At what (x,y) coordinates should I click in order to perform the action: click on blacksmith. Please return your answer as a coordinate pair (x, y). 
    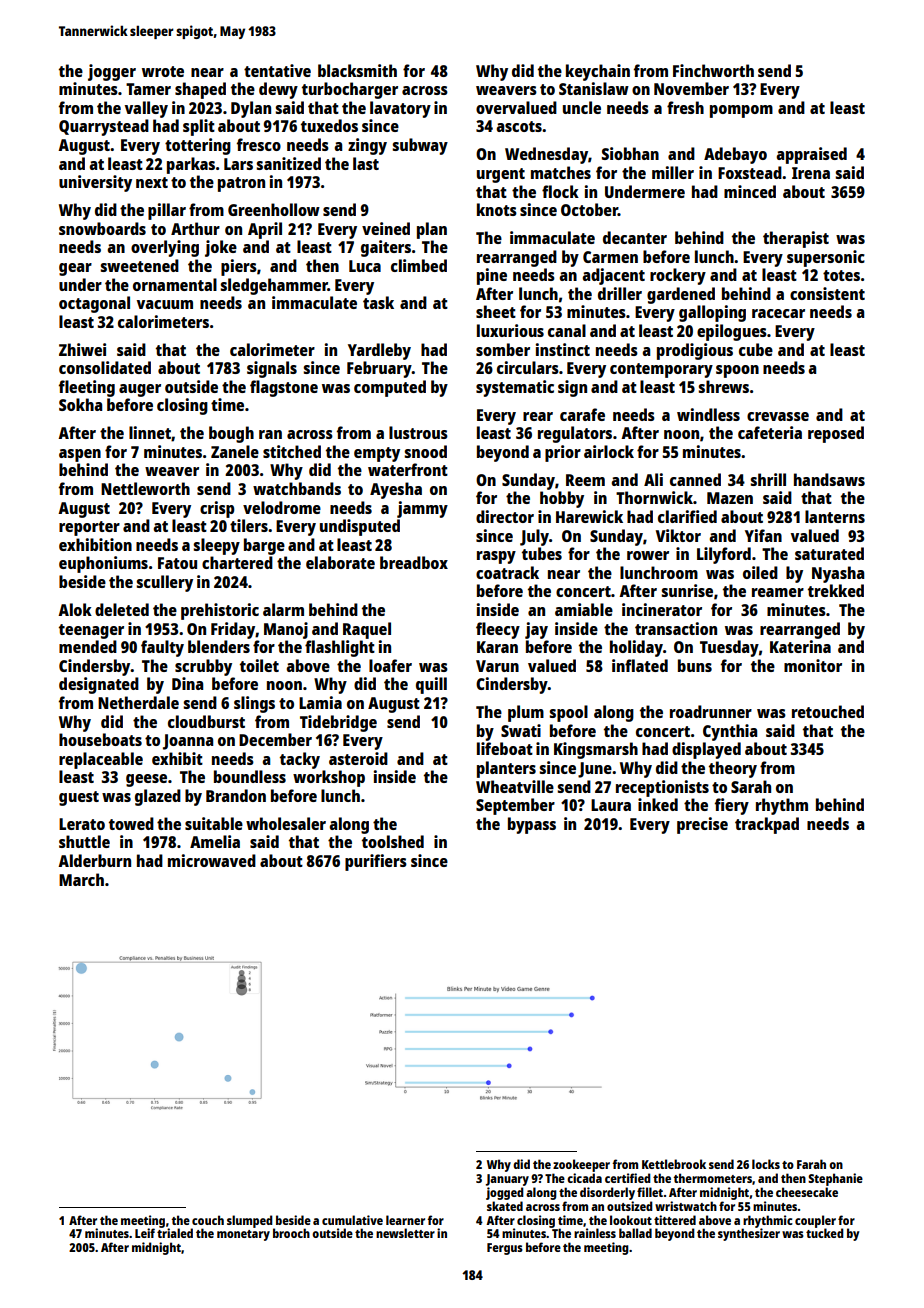
    Looking at the image, I should click on (357, 70).
